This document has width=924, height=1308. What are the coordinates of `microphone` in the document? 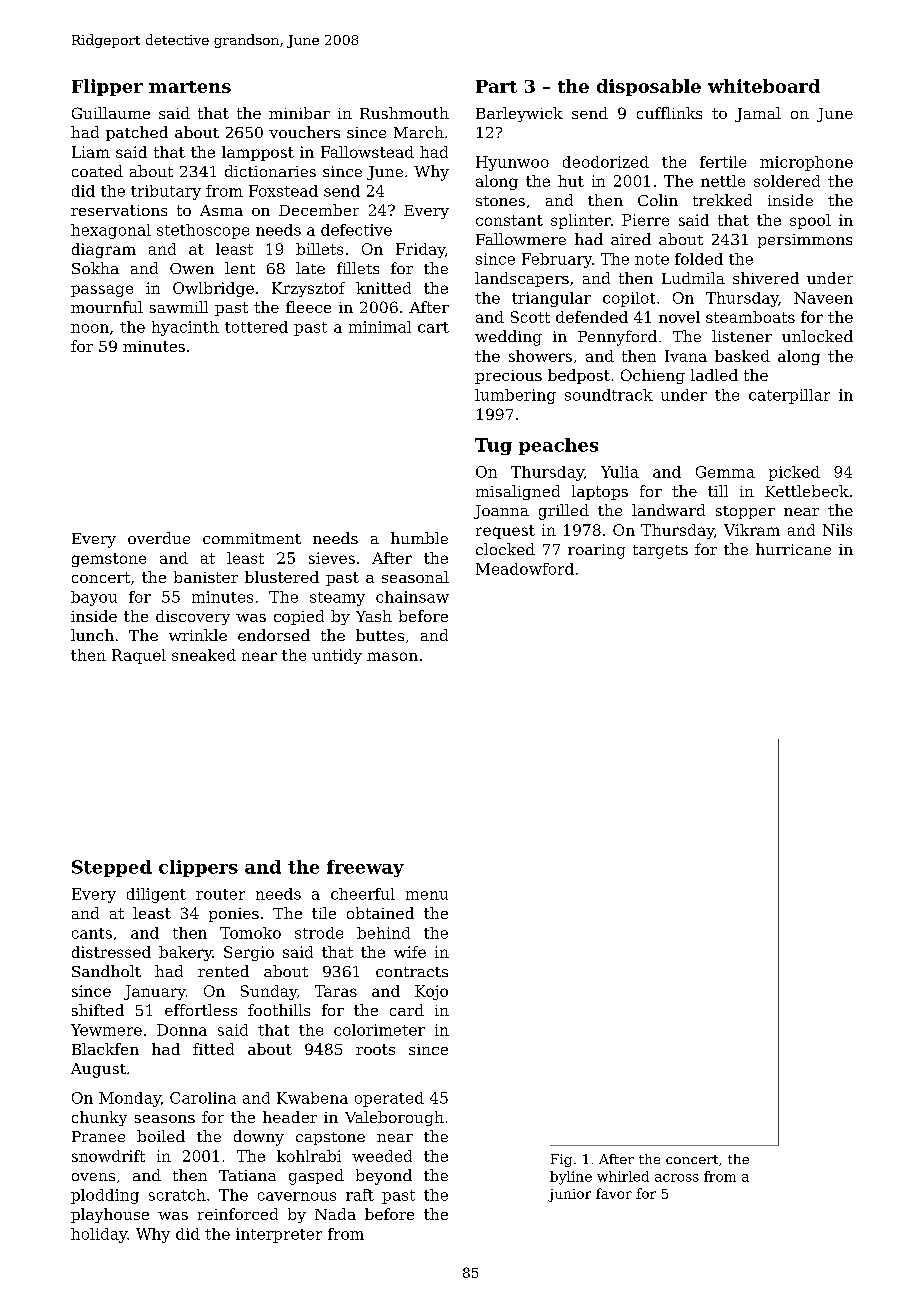 It's located at (806, 163).
